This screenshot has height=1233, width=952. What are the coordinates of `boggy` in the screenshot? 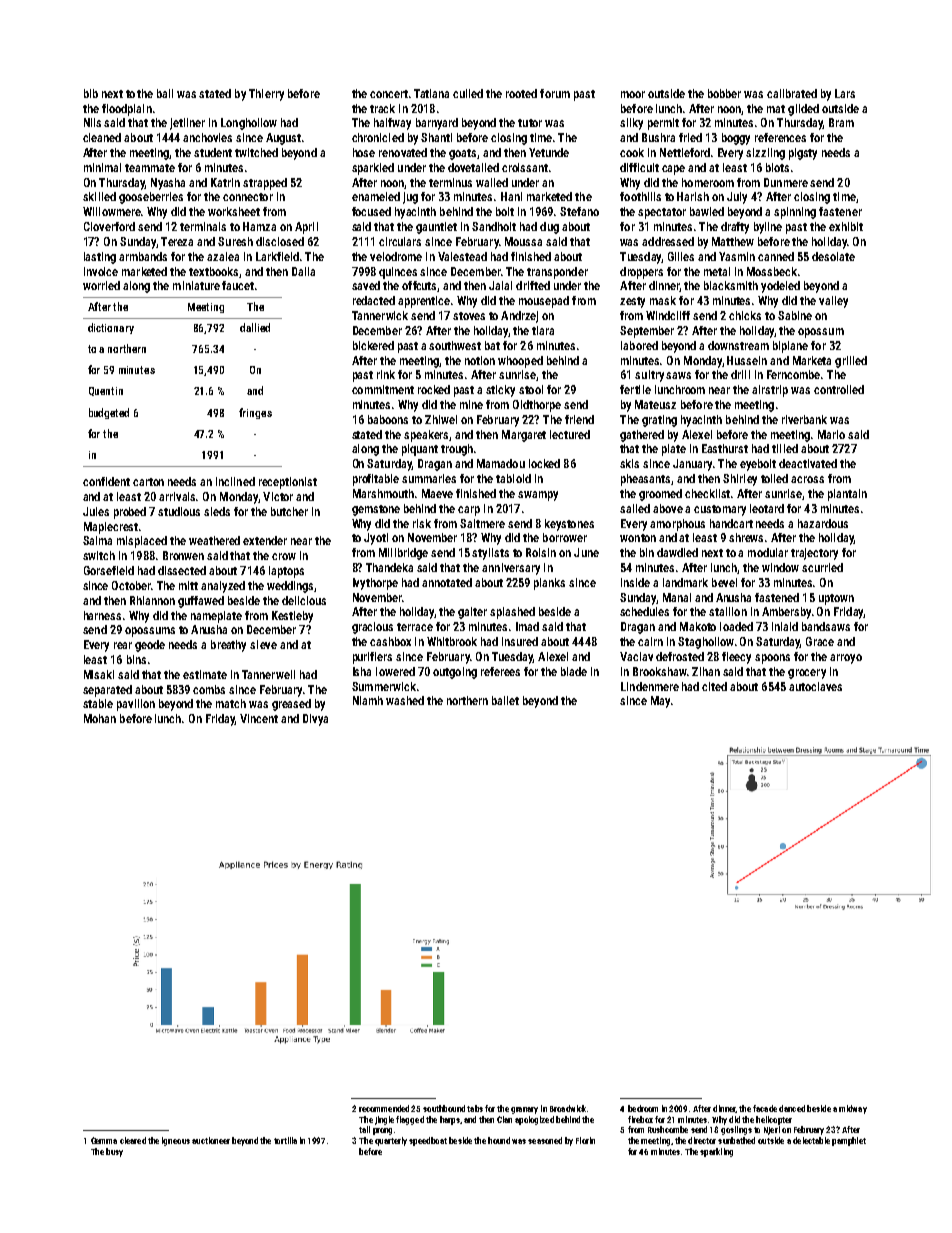 It's located at (736, 139).
